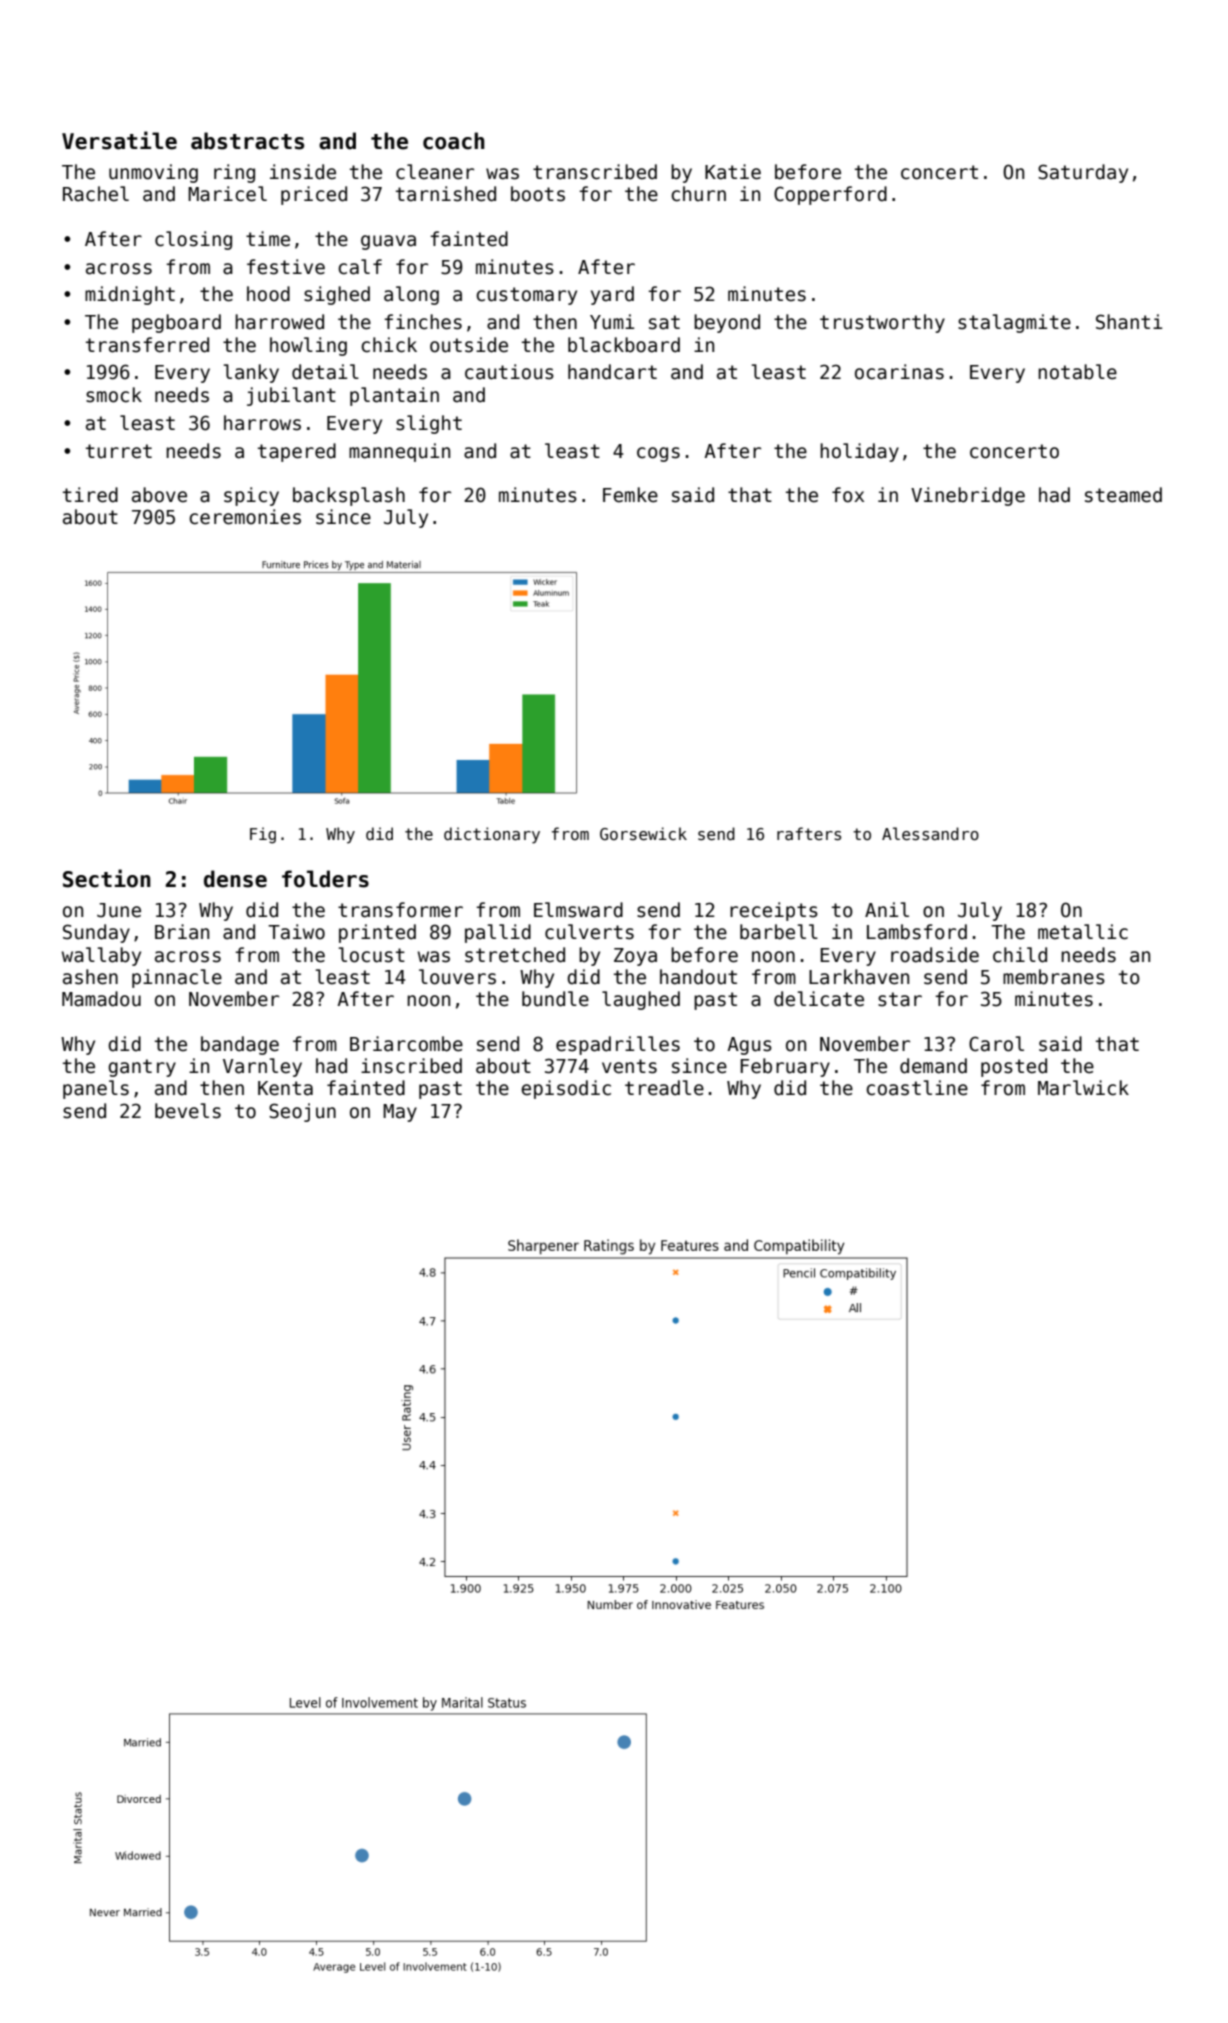 The height and width of the screenshot is (2023, 1228). I want to click on ceremonies, so click(245, 517).
